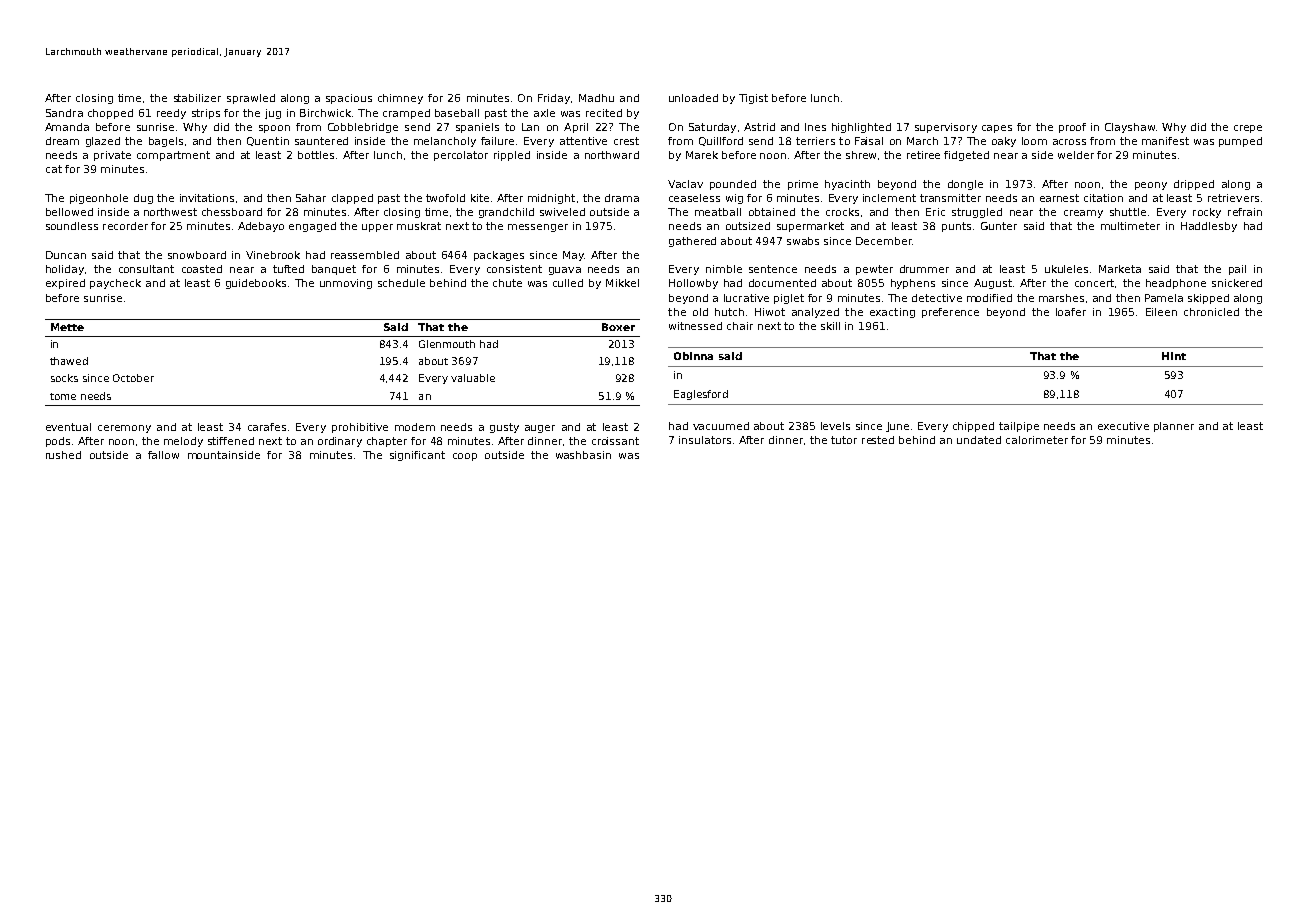 The width and height of the image is (1308, 924). What do you see at coordinates (993, 284) in the image?
I see `August` at bounding box center [993, 284].
